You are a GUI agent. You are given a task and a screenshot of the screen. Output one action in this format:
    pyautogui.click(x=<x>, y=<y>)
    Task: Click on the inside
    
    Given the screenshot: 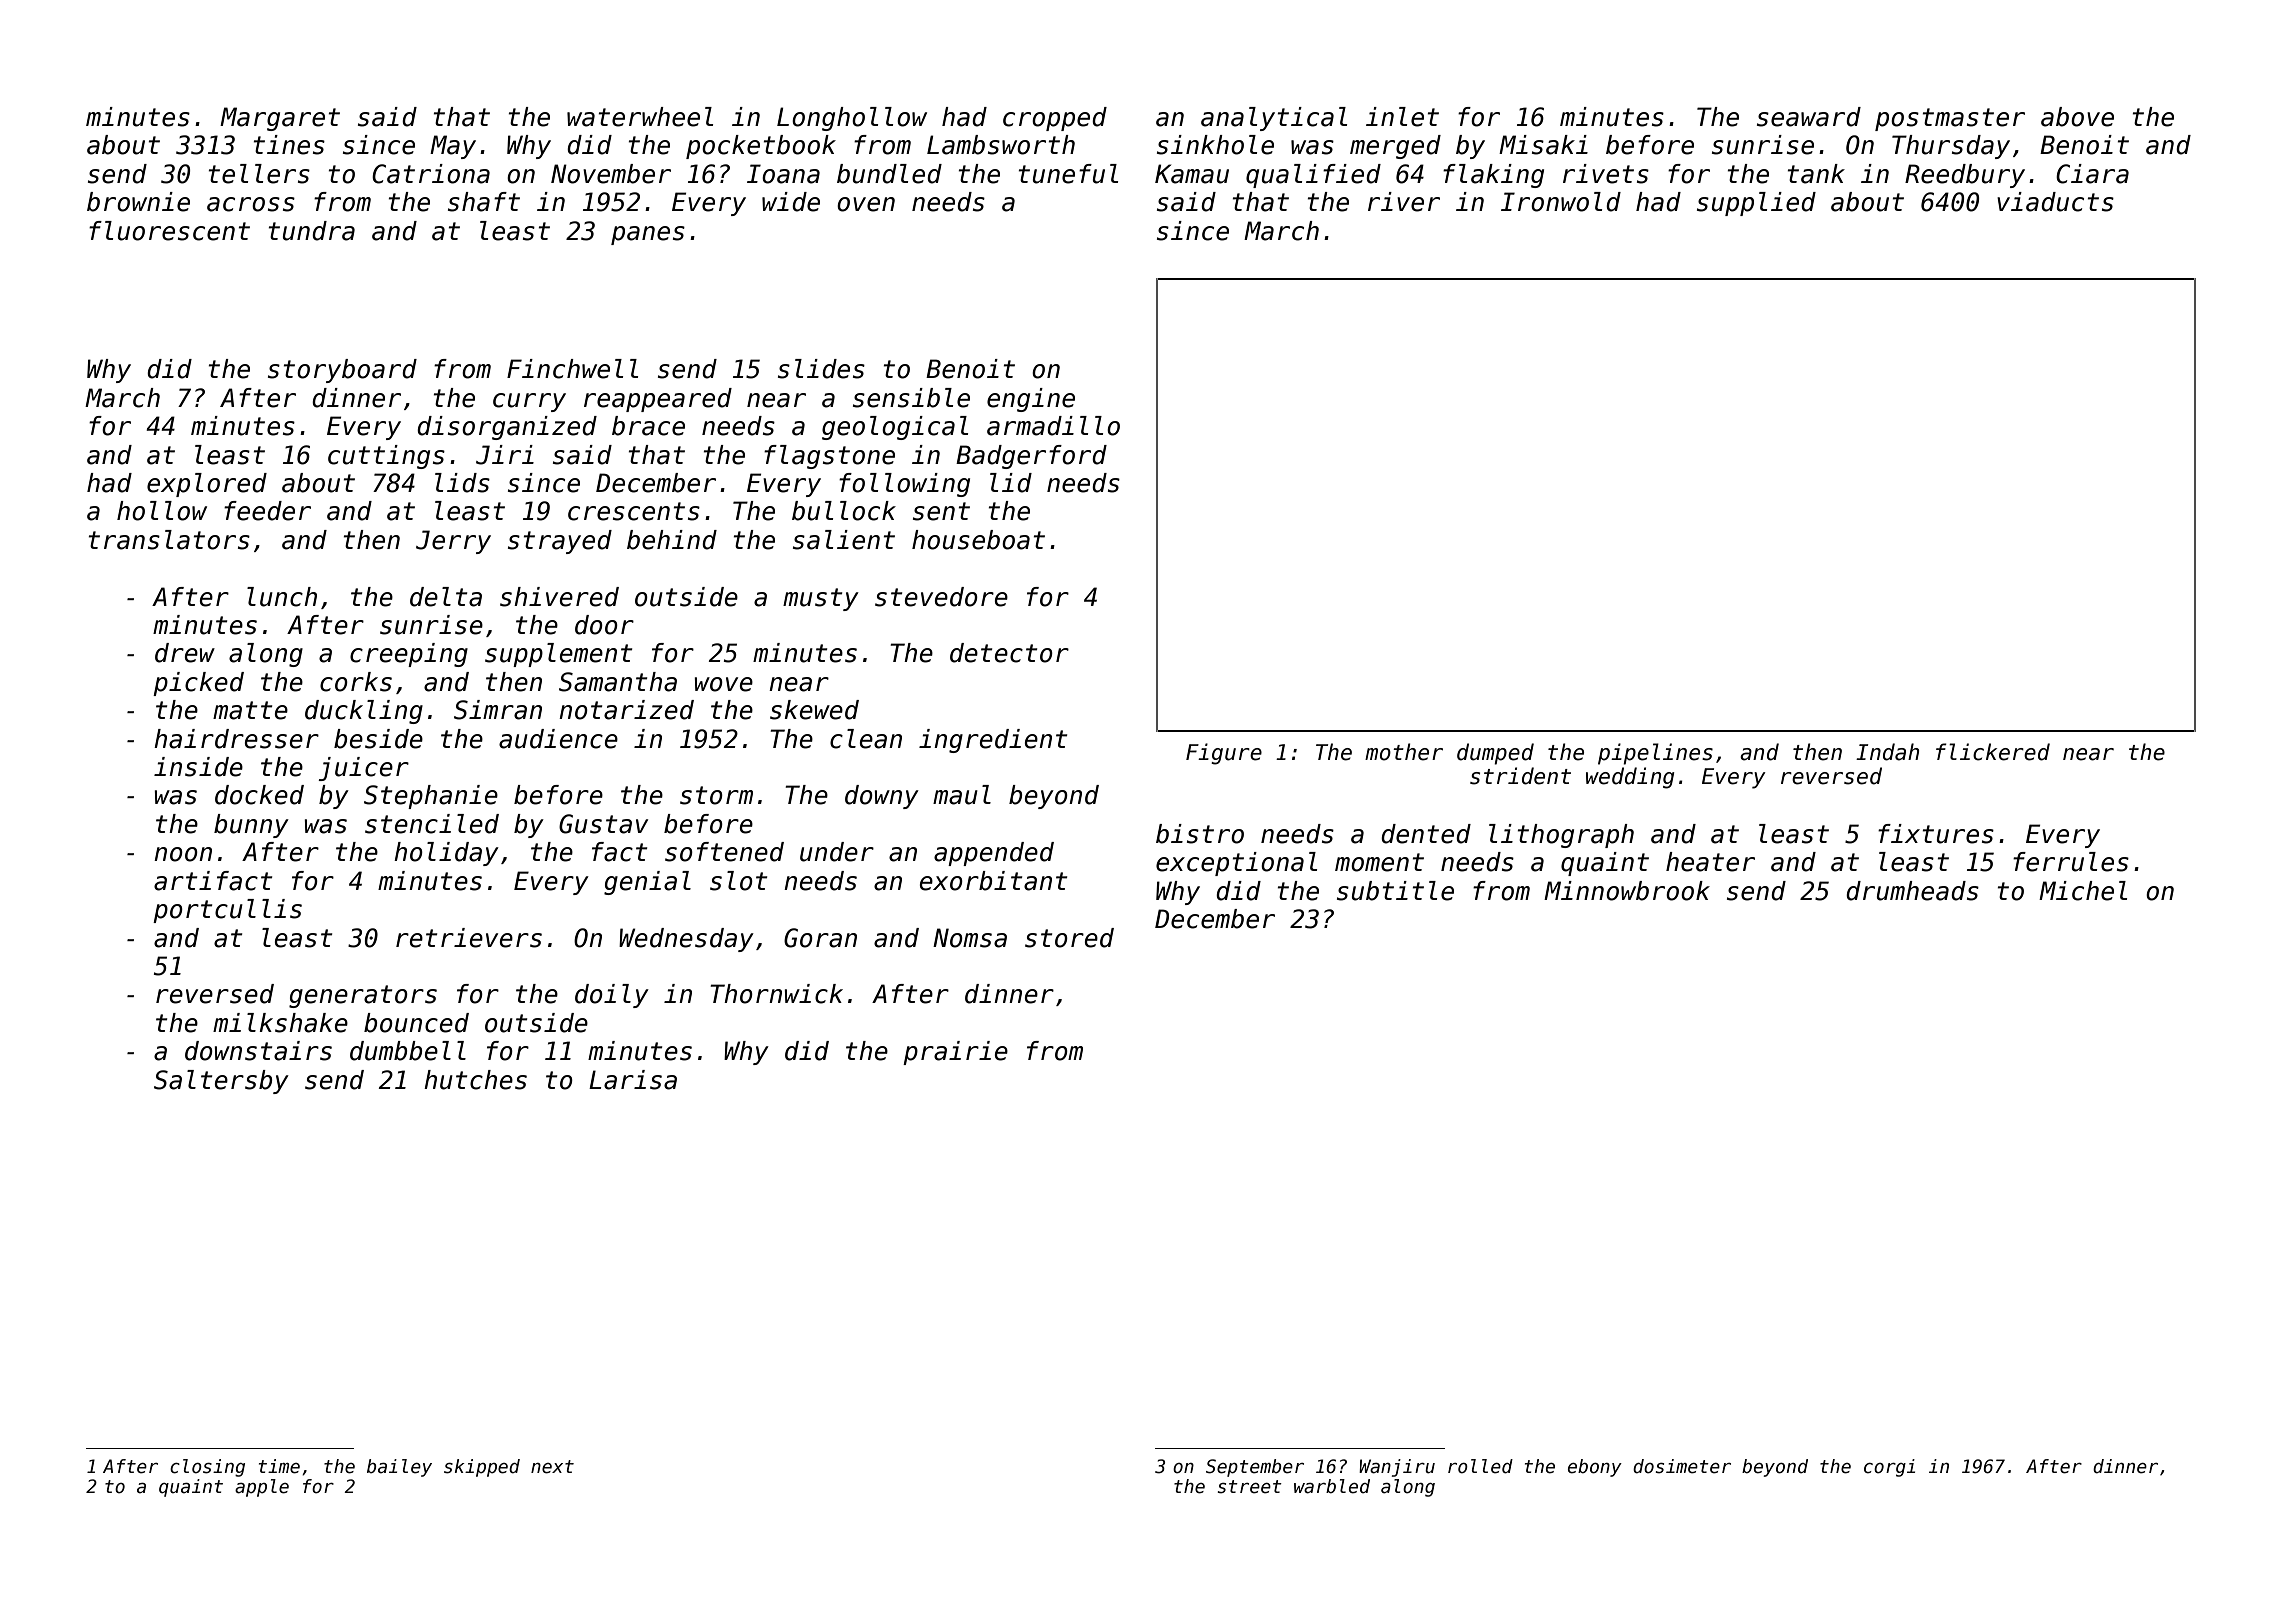 What is the action you would take?
    pyautogui.click(x=198, y=767)
